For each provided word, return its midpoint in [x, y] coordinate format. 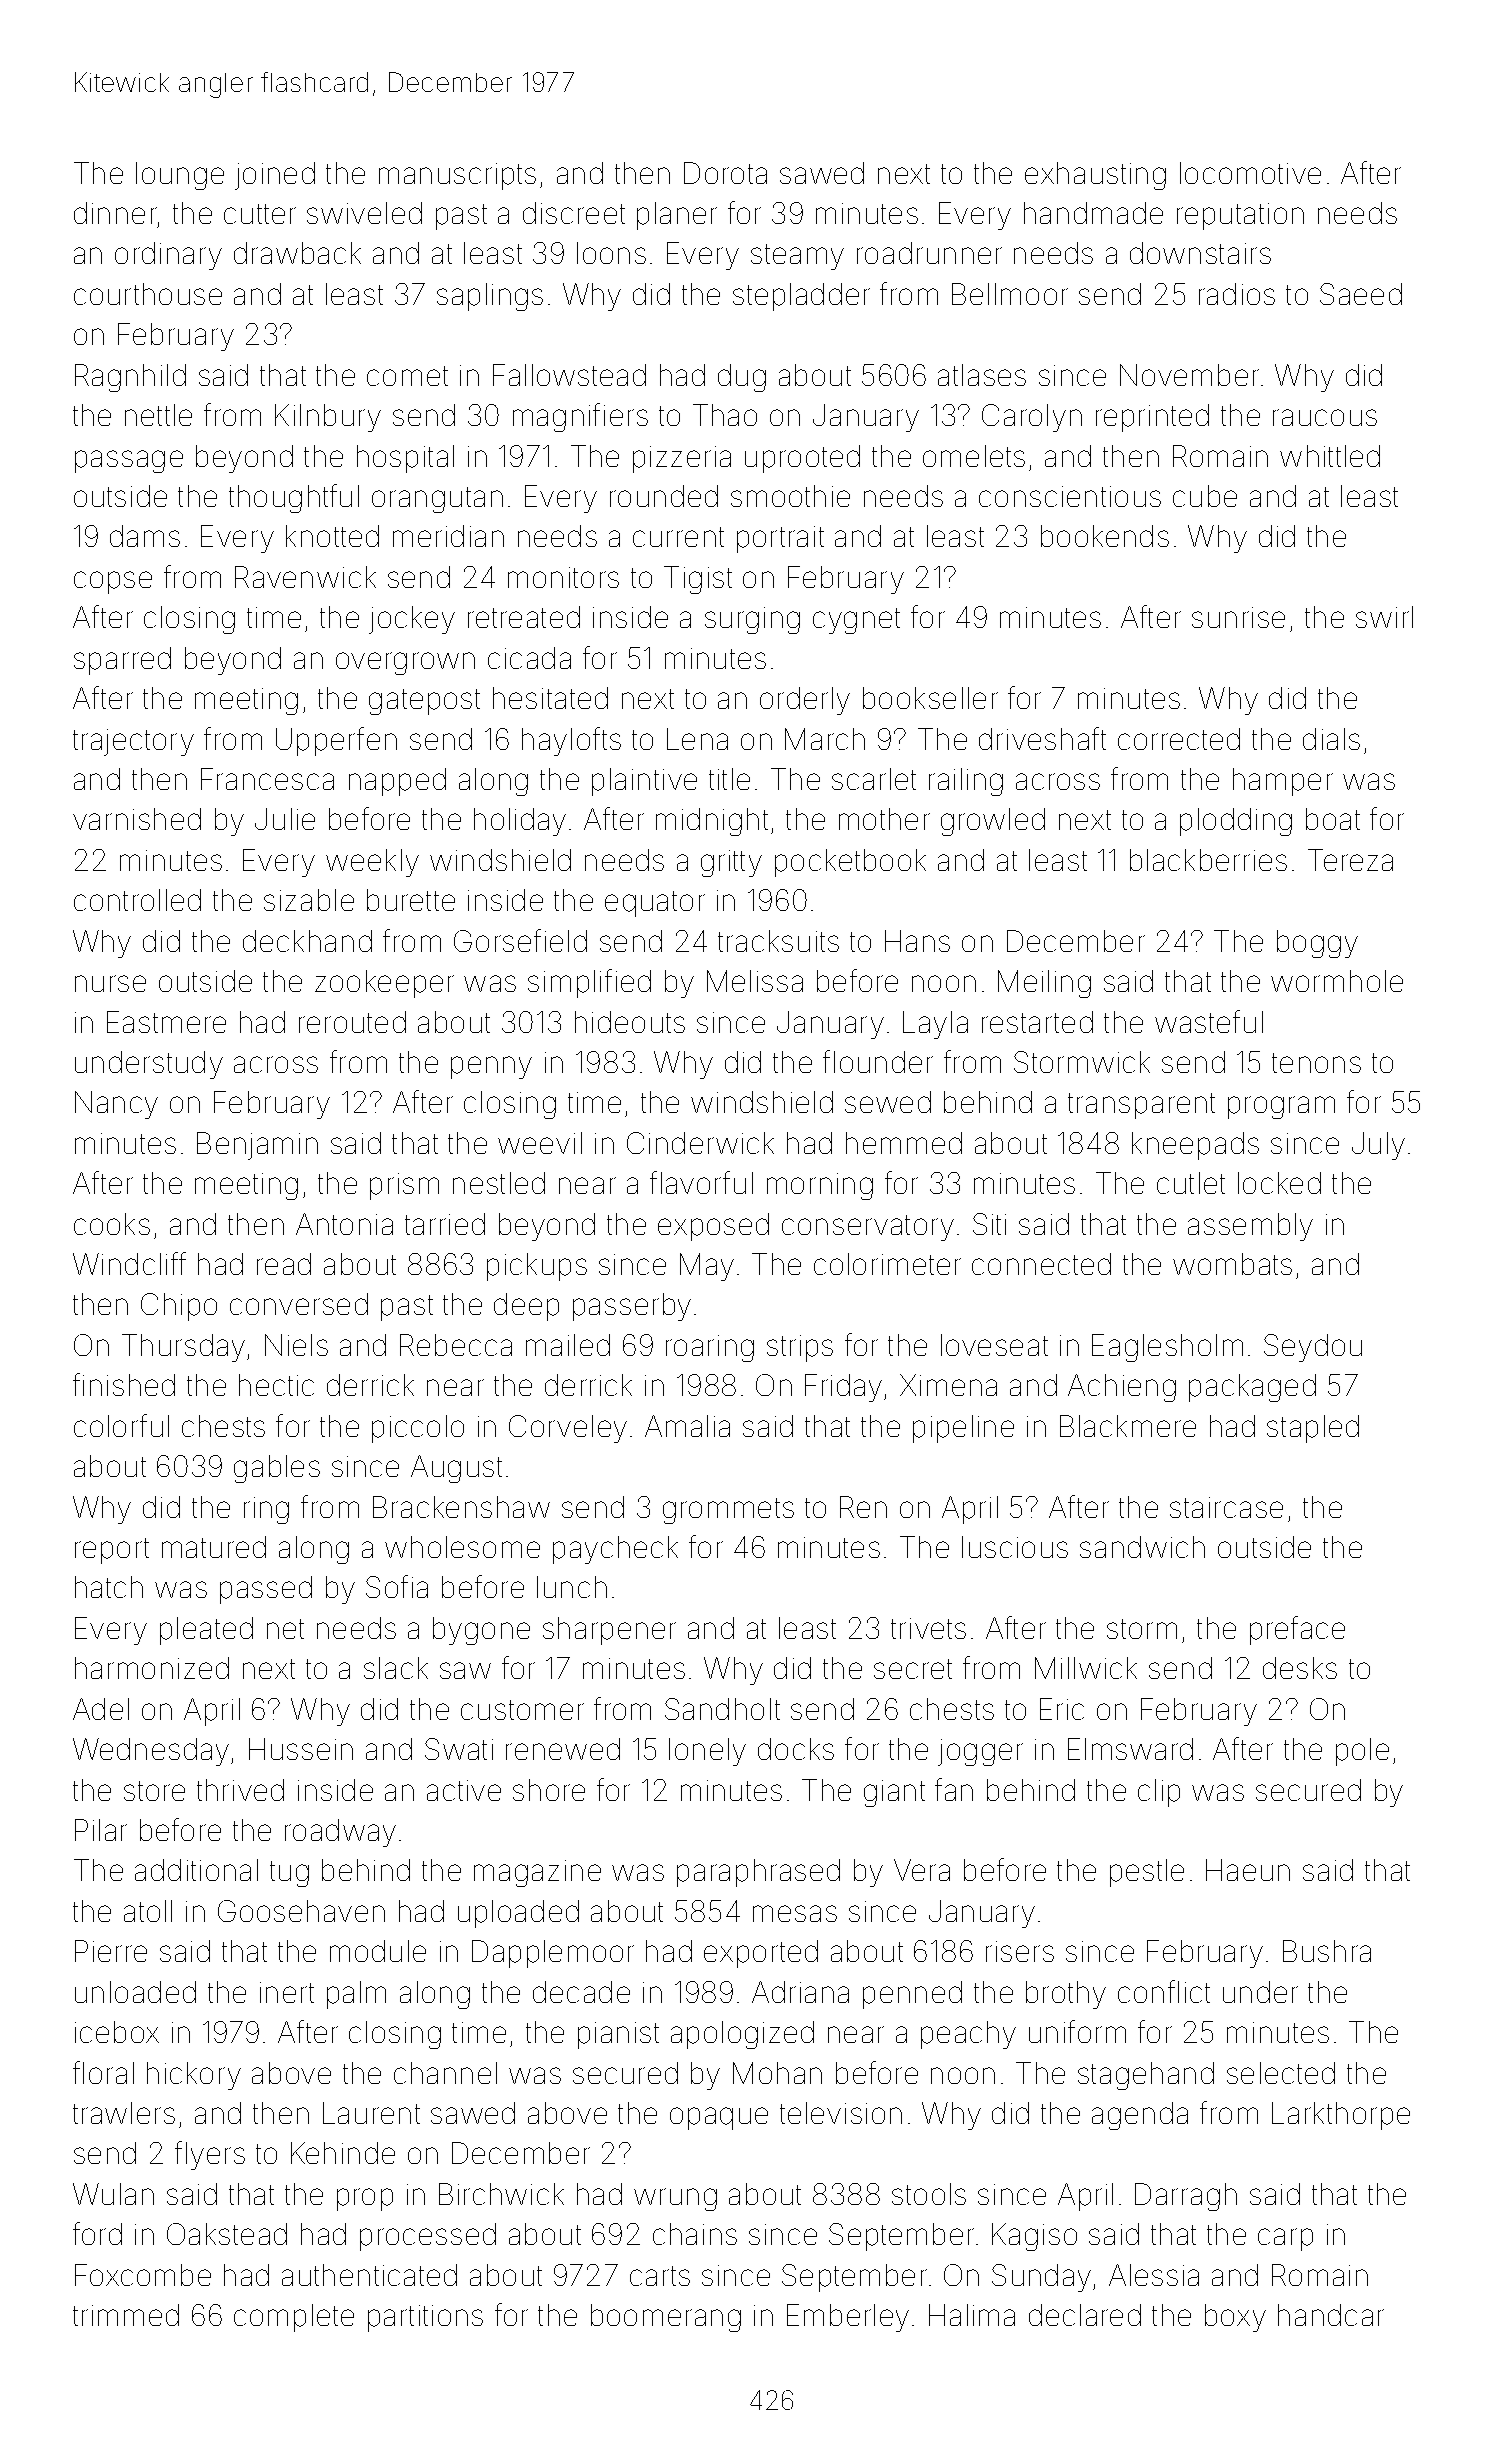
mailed [568, 1345]
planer [677, 216]
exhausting [1095, 176]
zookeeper [384, 984]
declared [1085, 2315]
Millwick [1086, 1668]
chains [695, 2234]
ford [97, 2233]
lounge [180, 176]
